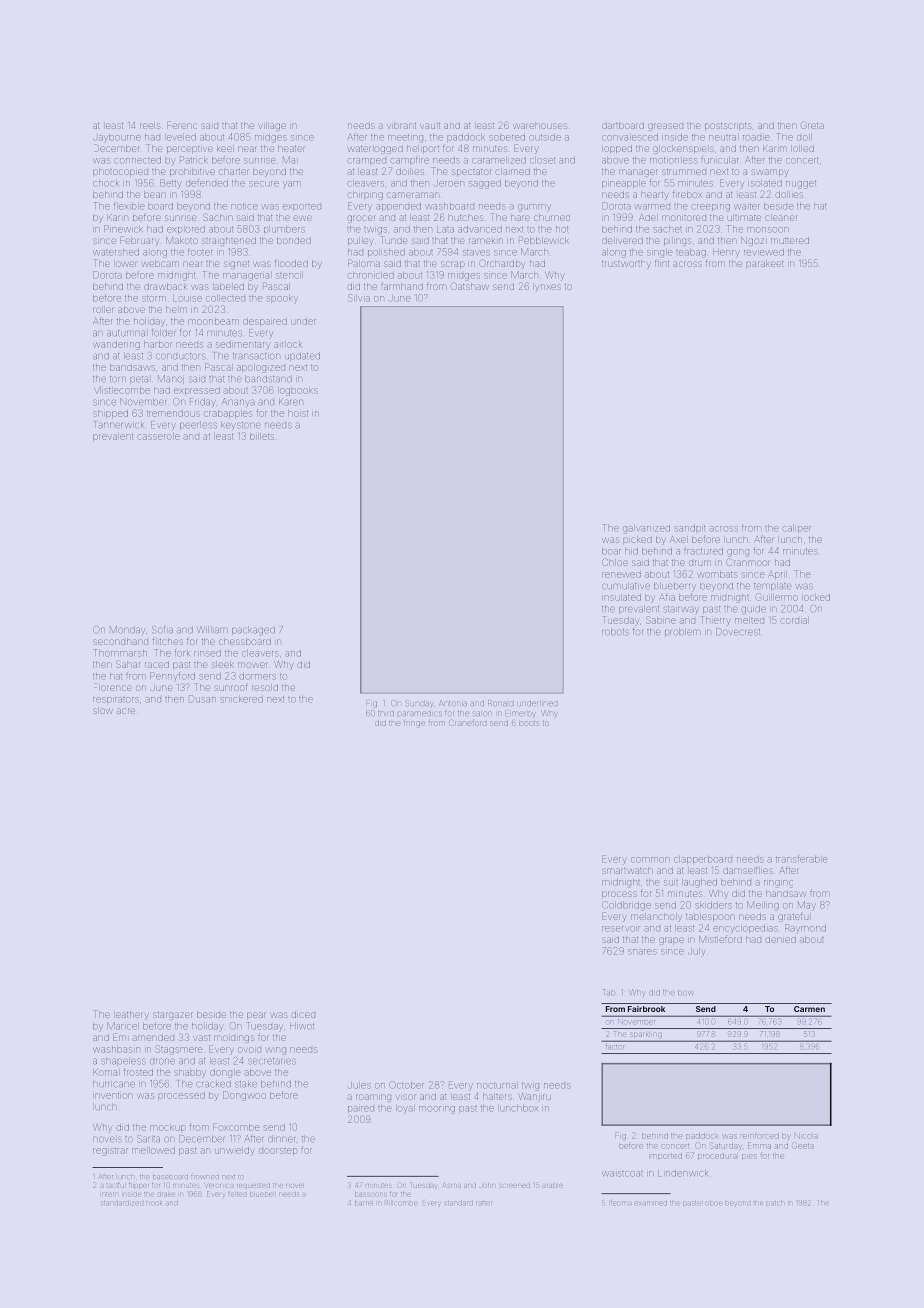 This screenshot has height=1308, width=924. I want to click on mower, so click(252, 665).
